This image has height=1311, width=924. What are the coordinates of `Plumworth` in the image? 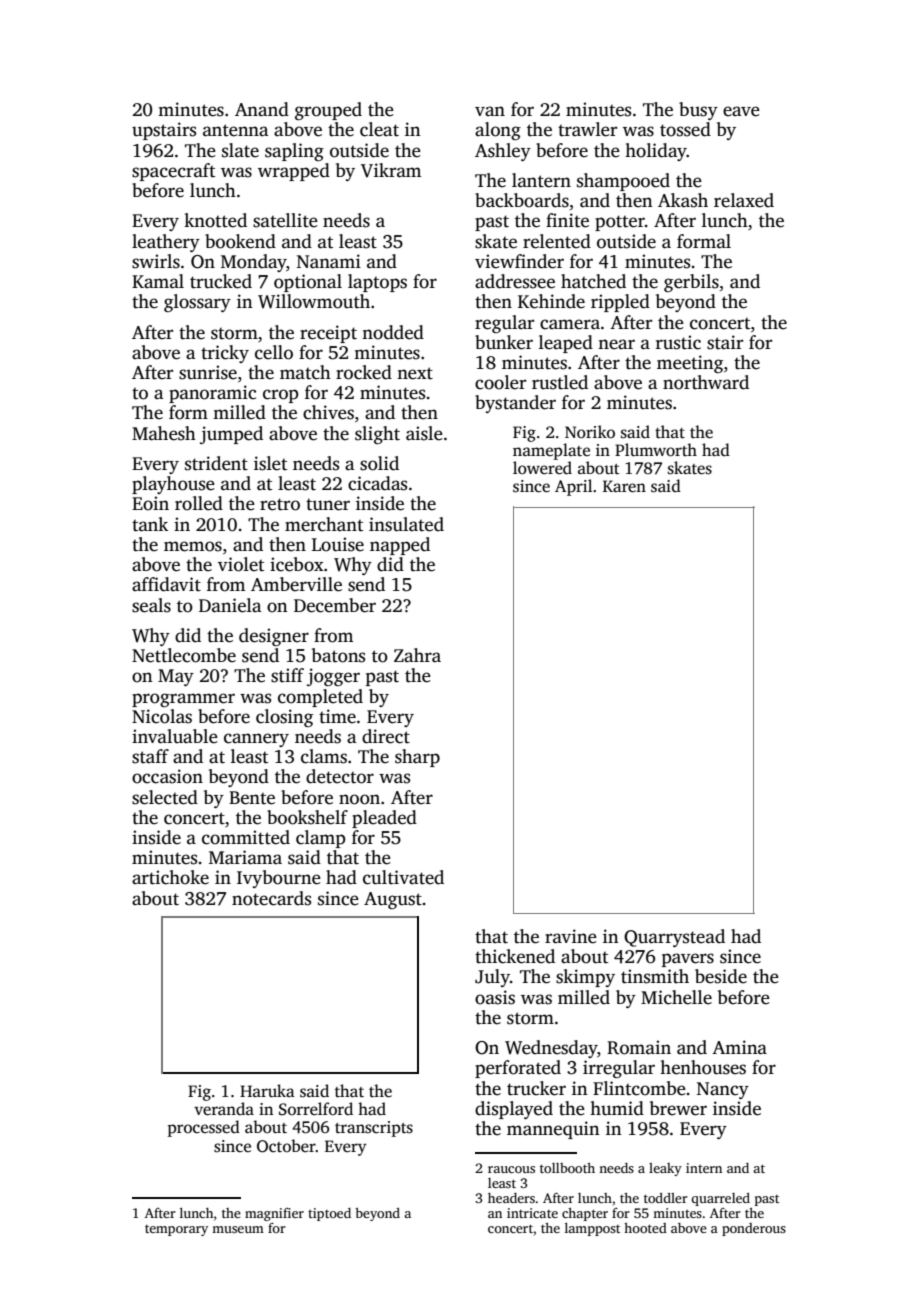 It's located at (656, 450).
